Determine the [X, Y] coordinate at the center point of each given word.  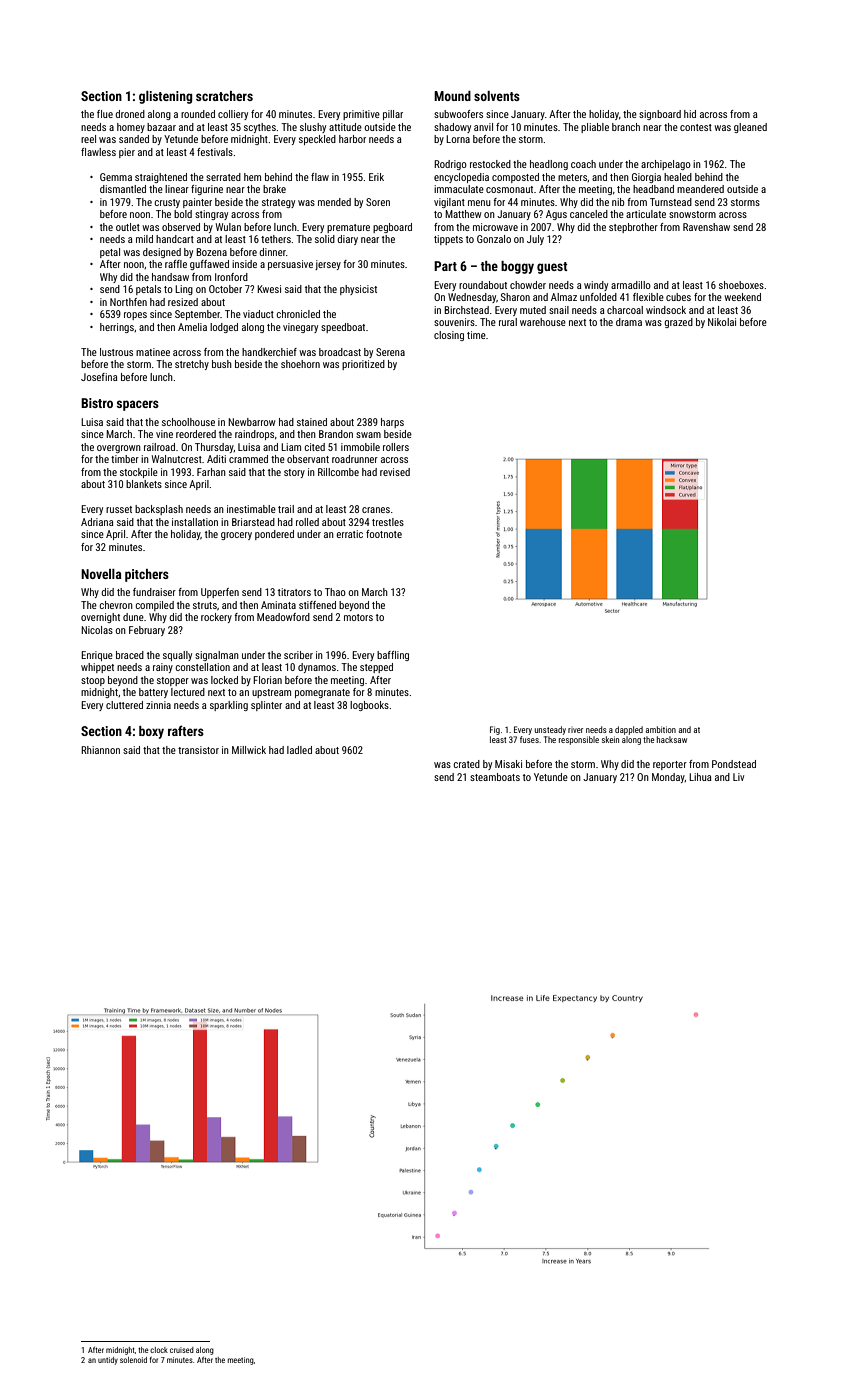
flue [105, 114]
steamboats [495, 777]
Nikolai [722, 322]
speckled [317, 140]
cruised [182, 1350]
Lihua [700, 777]
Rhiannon [100, 750]
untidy [108, 1361]
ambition [661, 729]
